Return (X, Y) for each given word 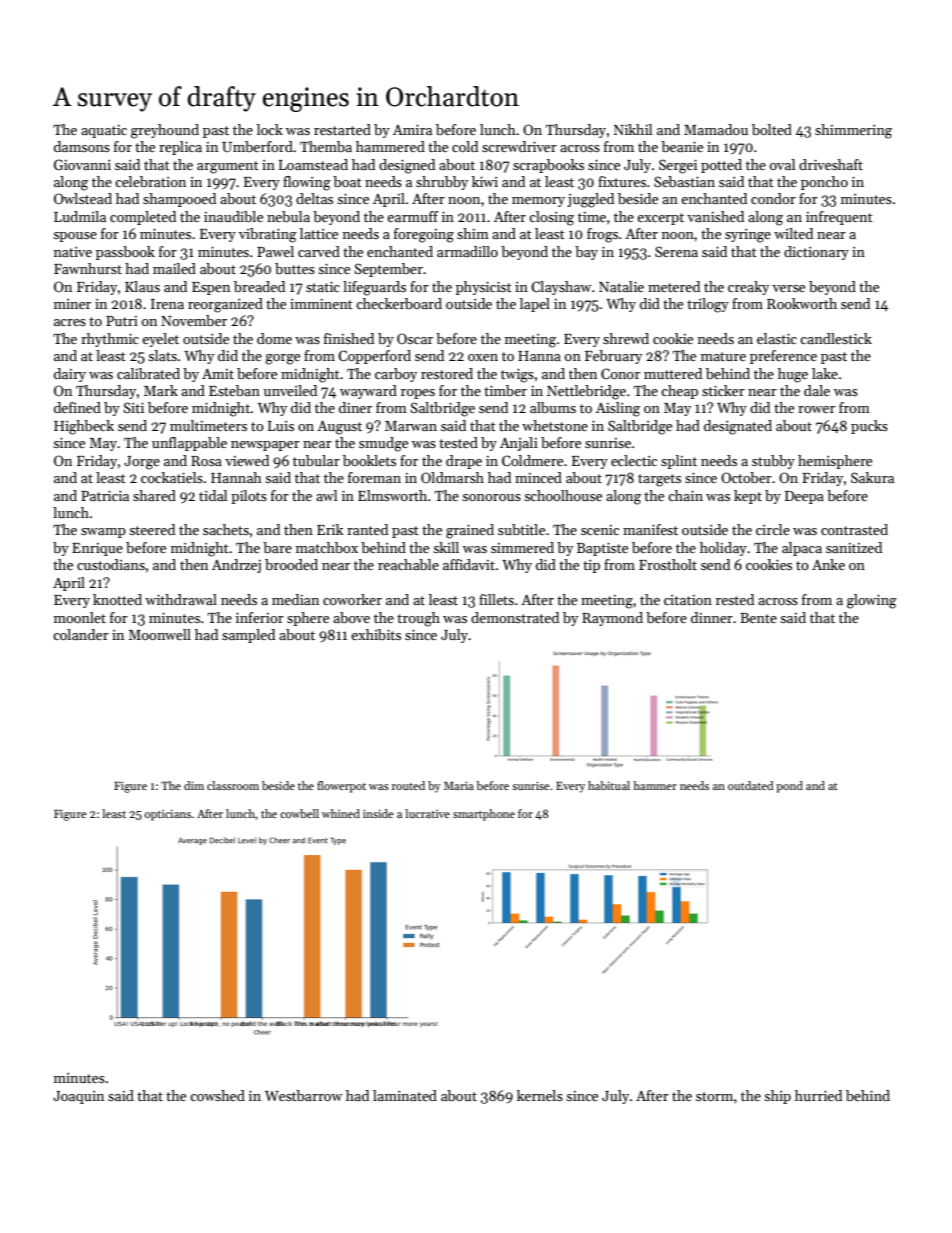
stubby (773, 462)
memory (538, 202)
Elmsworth (392, 495)
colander (81, 634)
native (73, 252)
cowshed (217, 1095)
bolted (772, 129)
